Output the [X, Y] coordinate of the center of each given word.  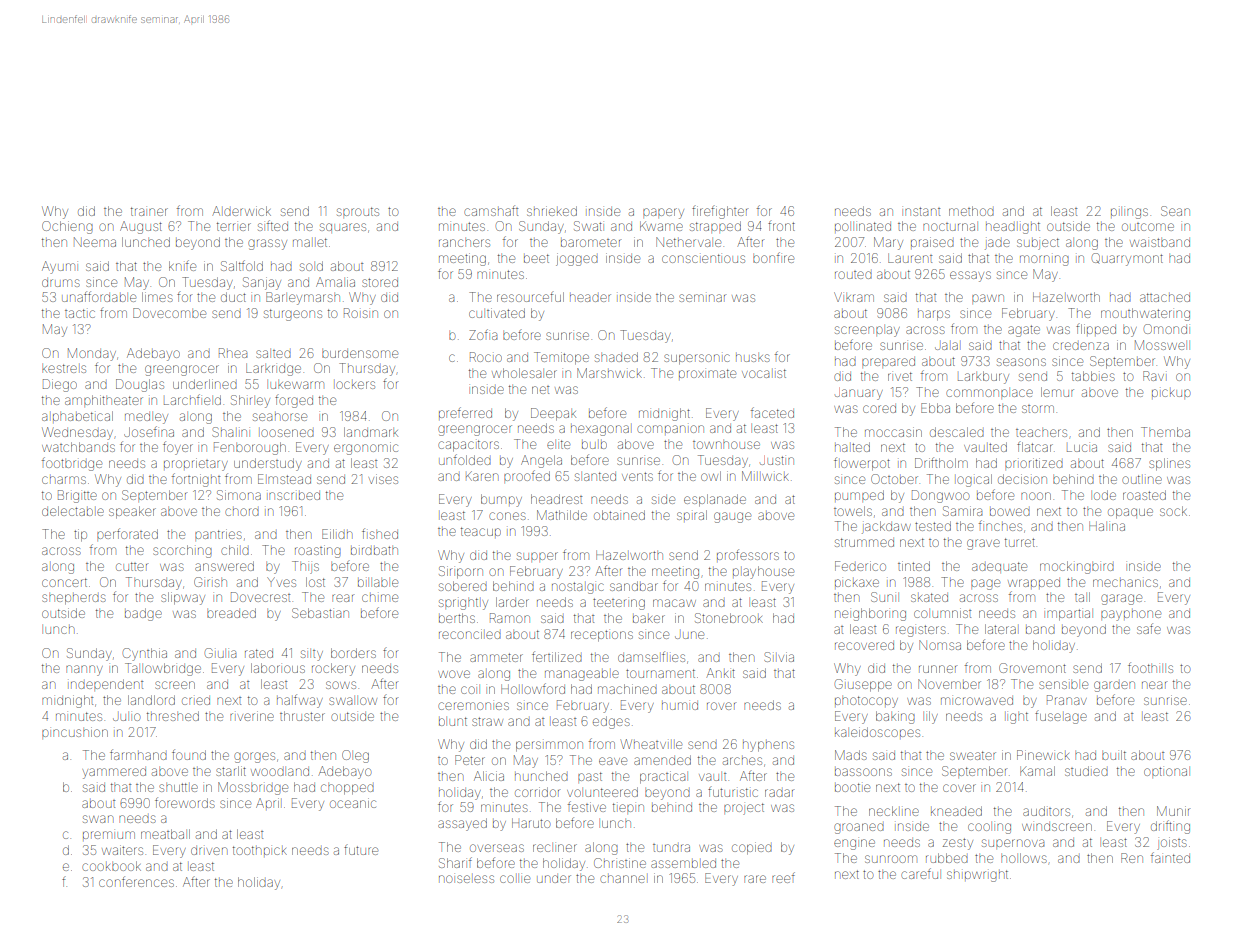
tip [80, 535]
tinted [914, 566]
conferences [136, 881]
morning [1044, 260]
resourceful [530, 297]
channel [622, 879]
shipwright [977, 876]
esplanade [715, 500]
